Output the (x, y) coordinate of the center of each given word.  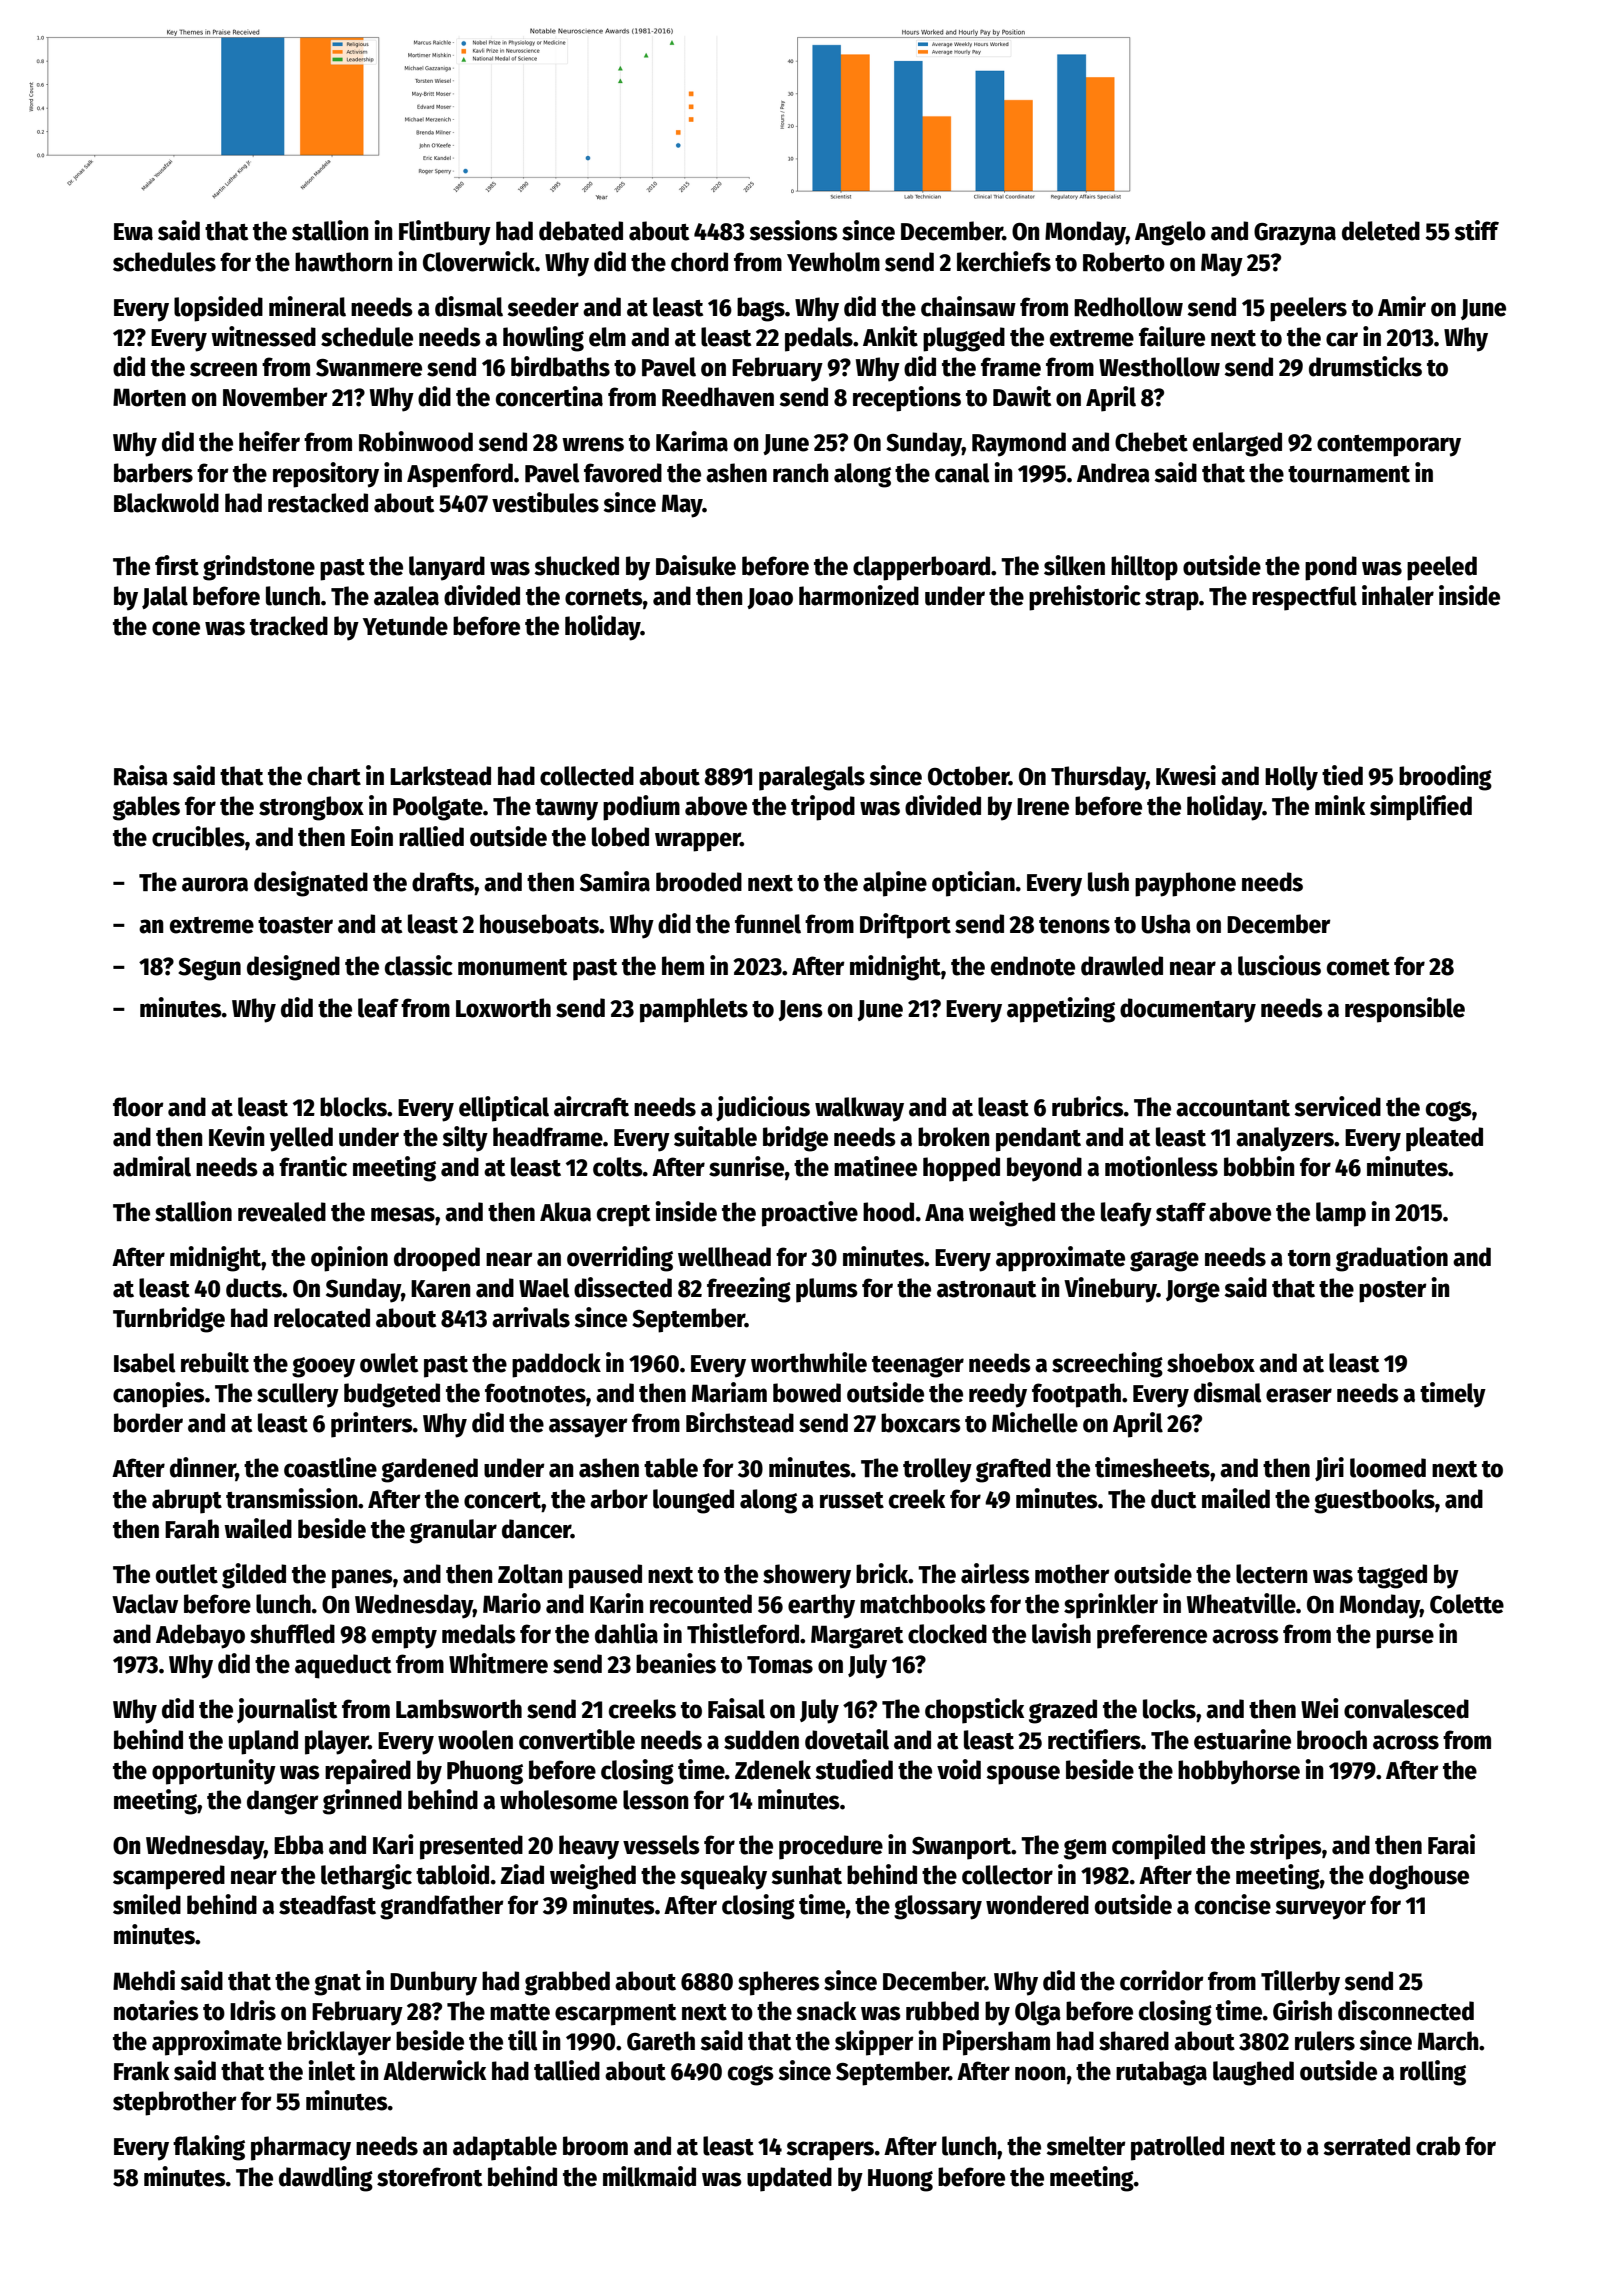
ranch (801, 473)
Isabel (145, 1363)
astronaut (986, 1289)
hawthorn (344, 262)
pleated (1444, 1139)
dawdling (326, 2179)
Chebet (1151, 442)
